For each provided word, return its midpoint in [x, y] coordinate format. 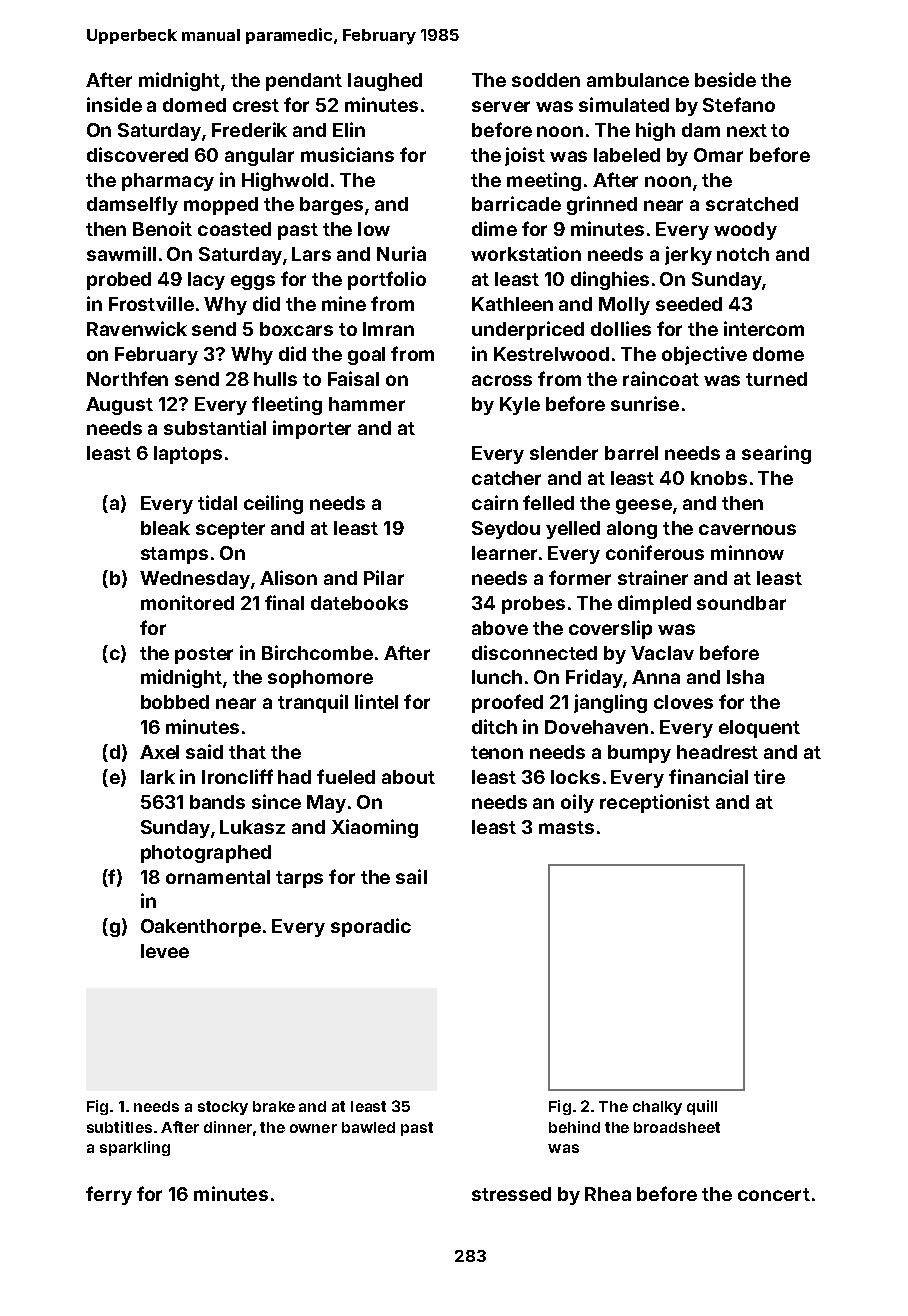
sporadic [371, 927]
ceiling [273, 504]
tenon [497, 752]
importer [312, 429]
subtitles [119, 1127]
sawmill [121, 253]
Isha [745, 677]
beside [725, 79]
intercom [764, 328]
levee [165, 951]
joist [525, 156]
